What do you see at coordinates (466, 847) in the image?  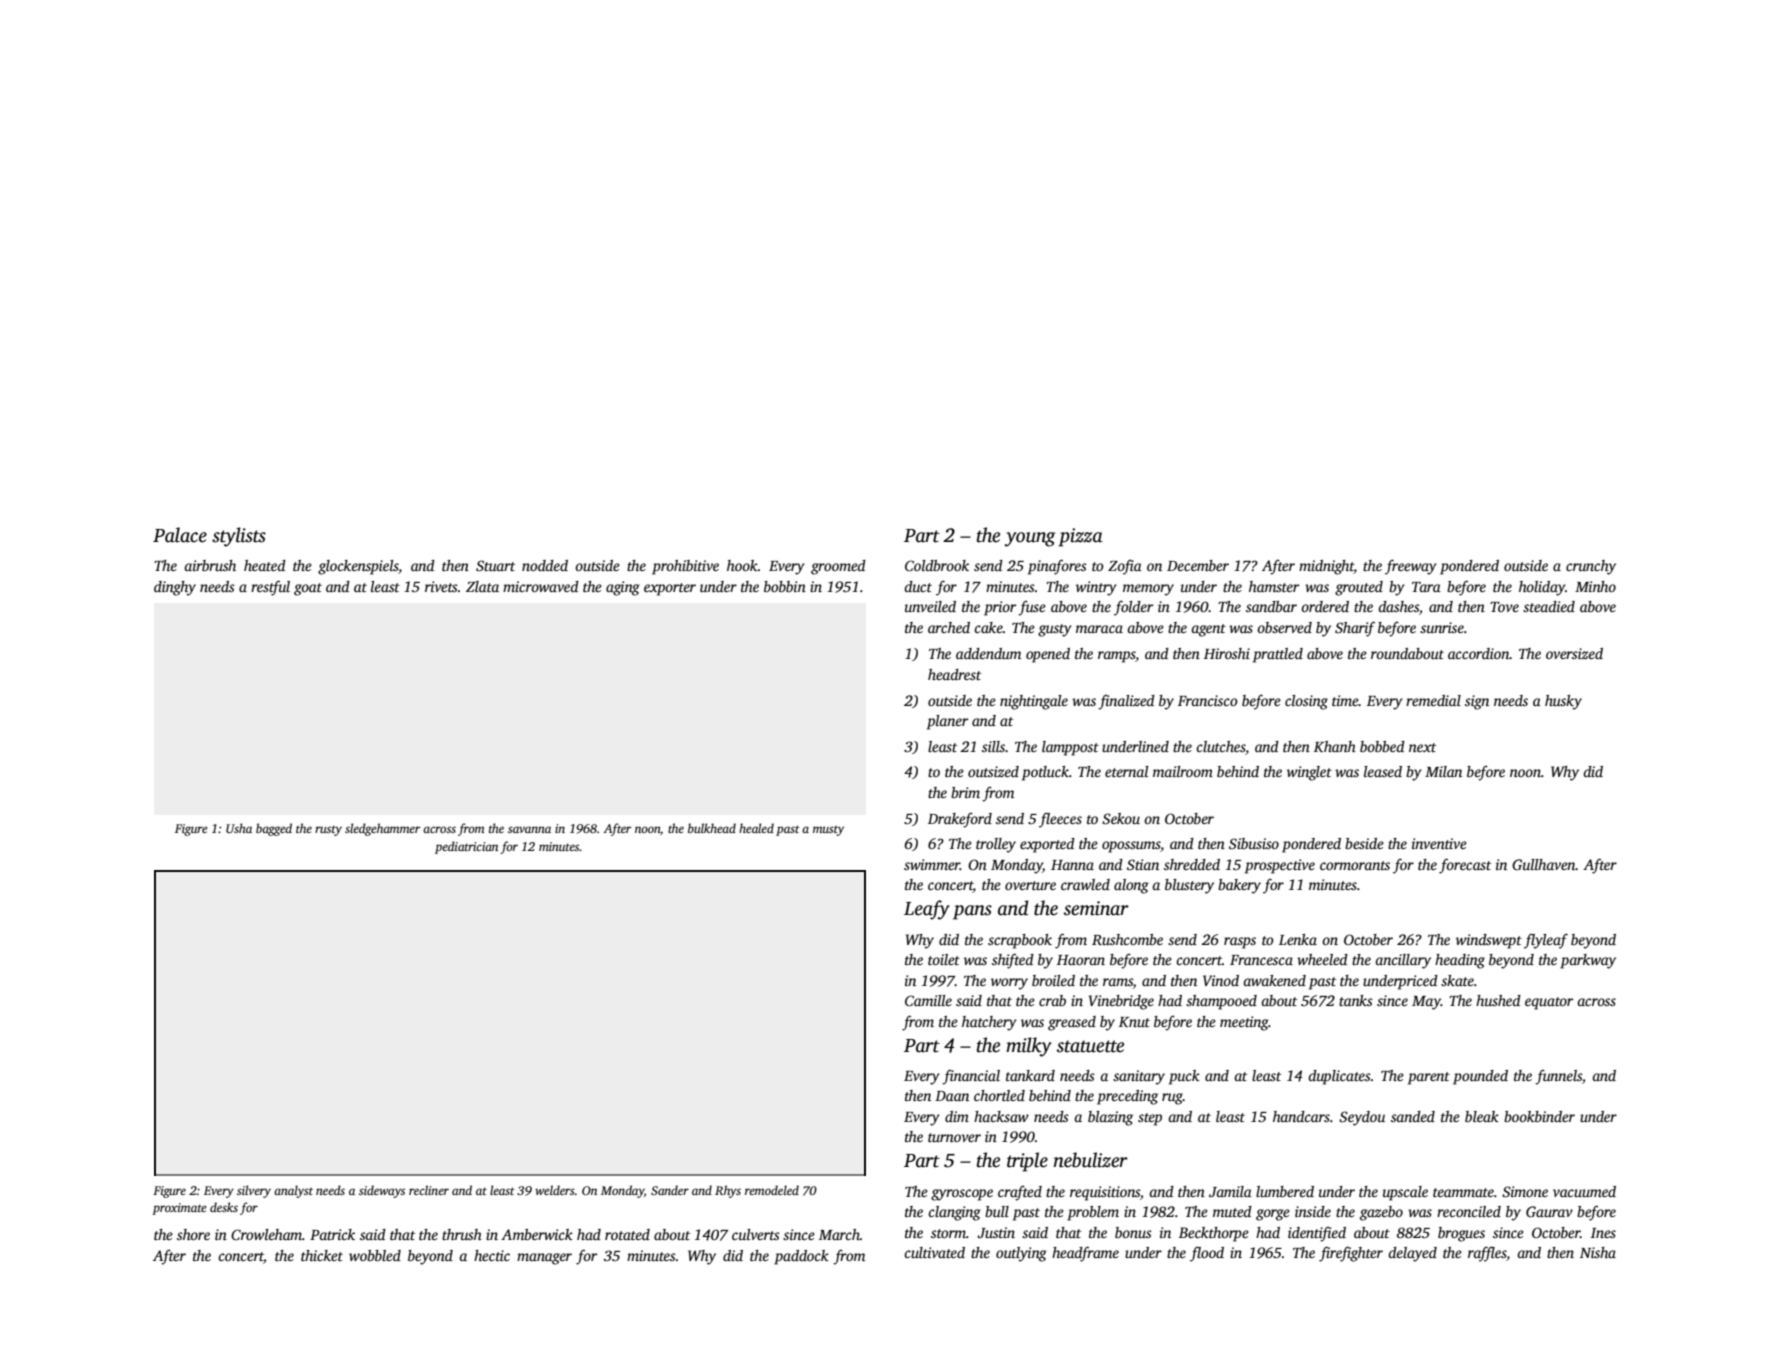 I see `pediatrician` at bounding box center [466, 847].
